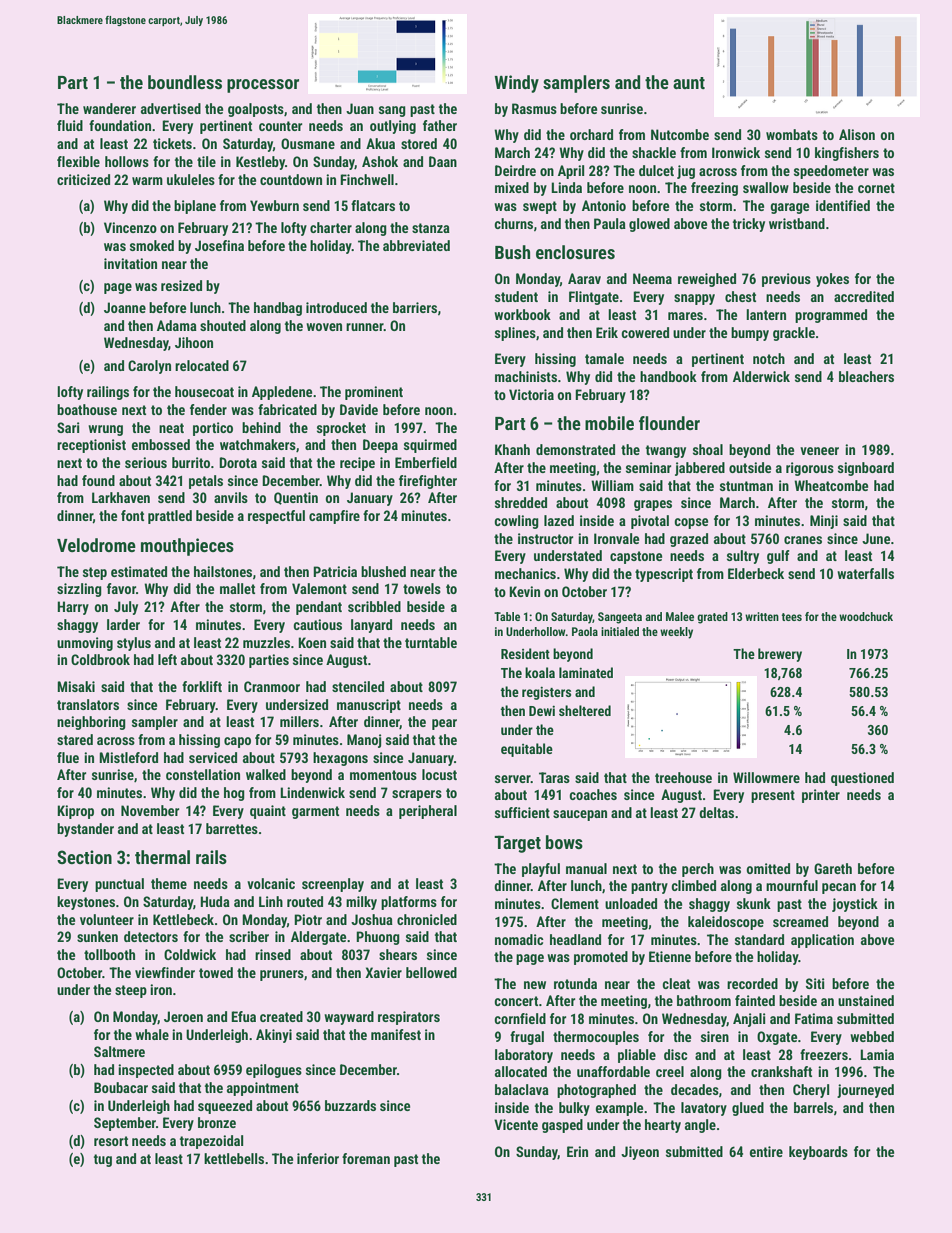 The width and height of the screenshot is (952, 1233). What do you see at coordinates (299, 721) in the screenshot?
I see `millers` at bounding box center [299, 721].
